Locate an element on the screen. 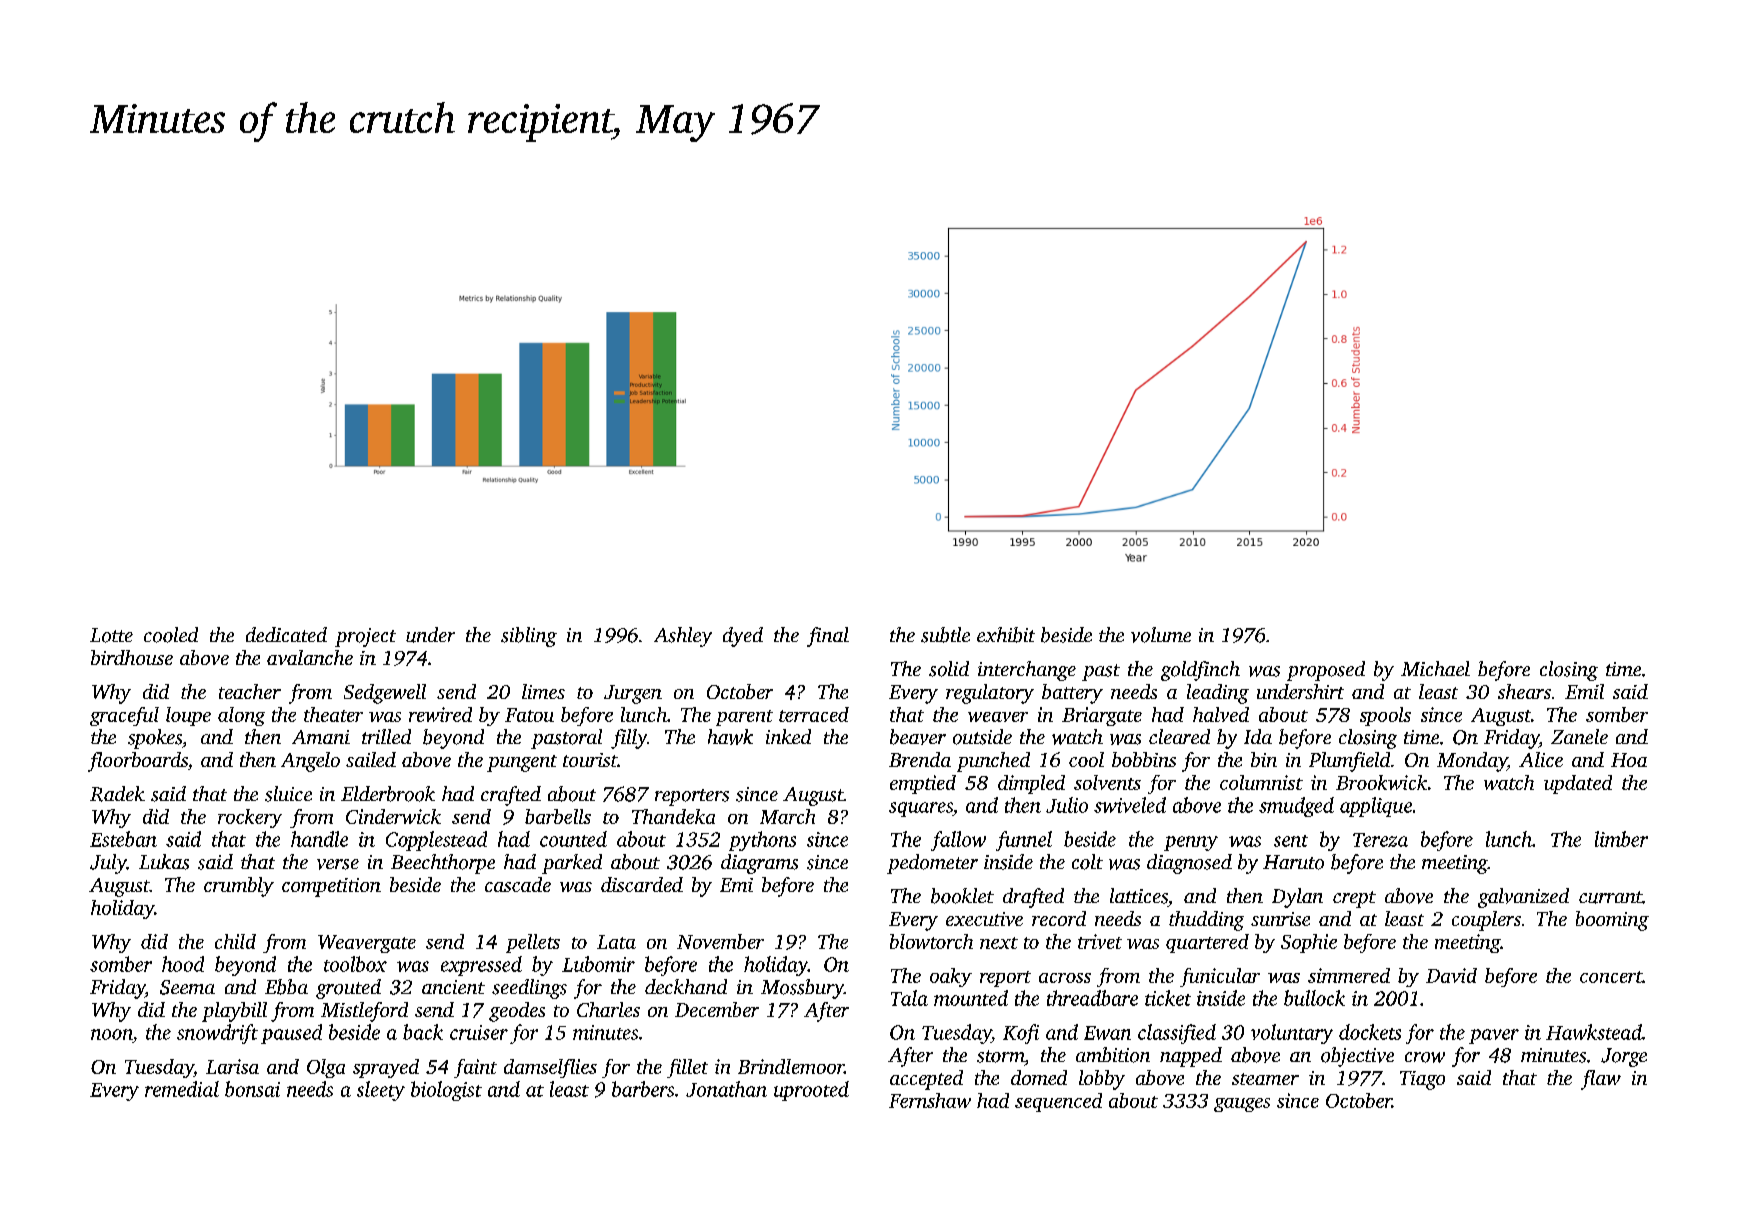 This screenshot has height=1229, width=1738. limber is located at coordinates (1621, 839).
